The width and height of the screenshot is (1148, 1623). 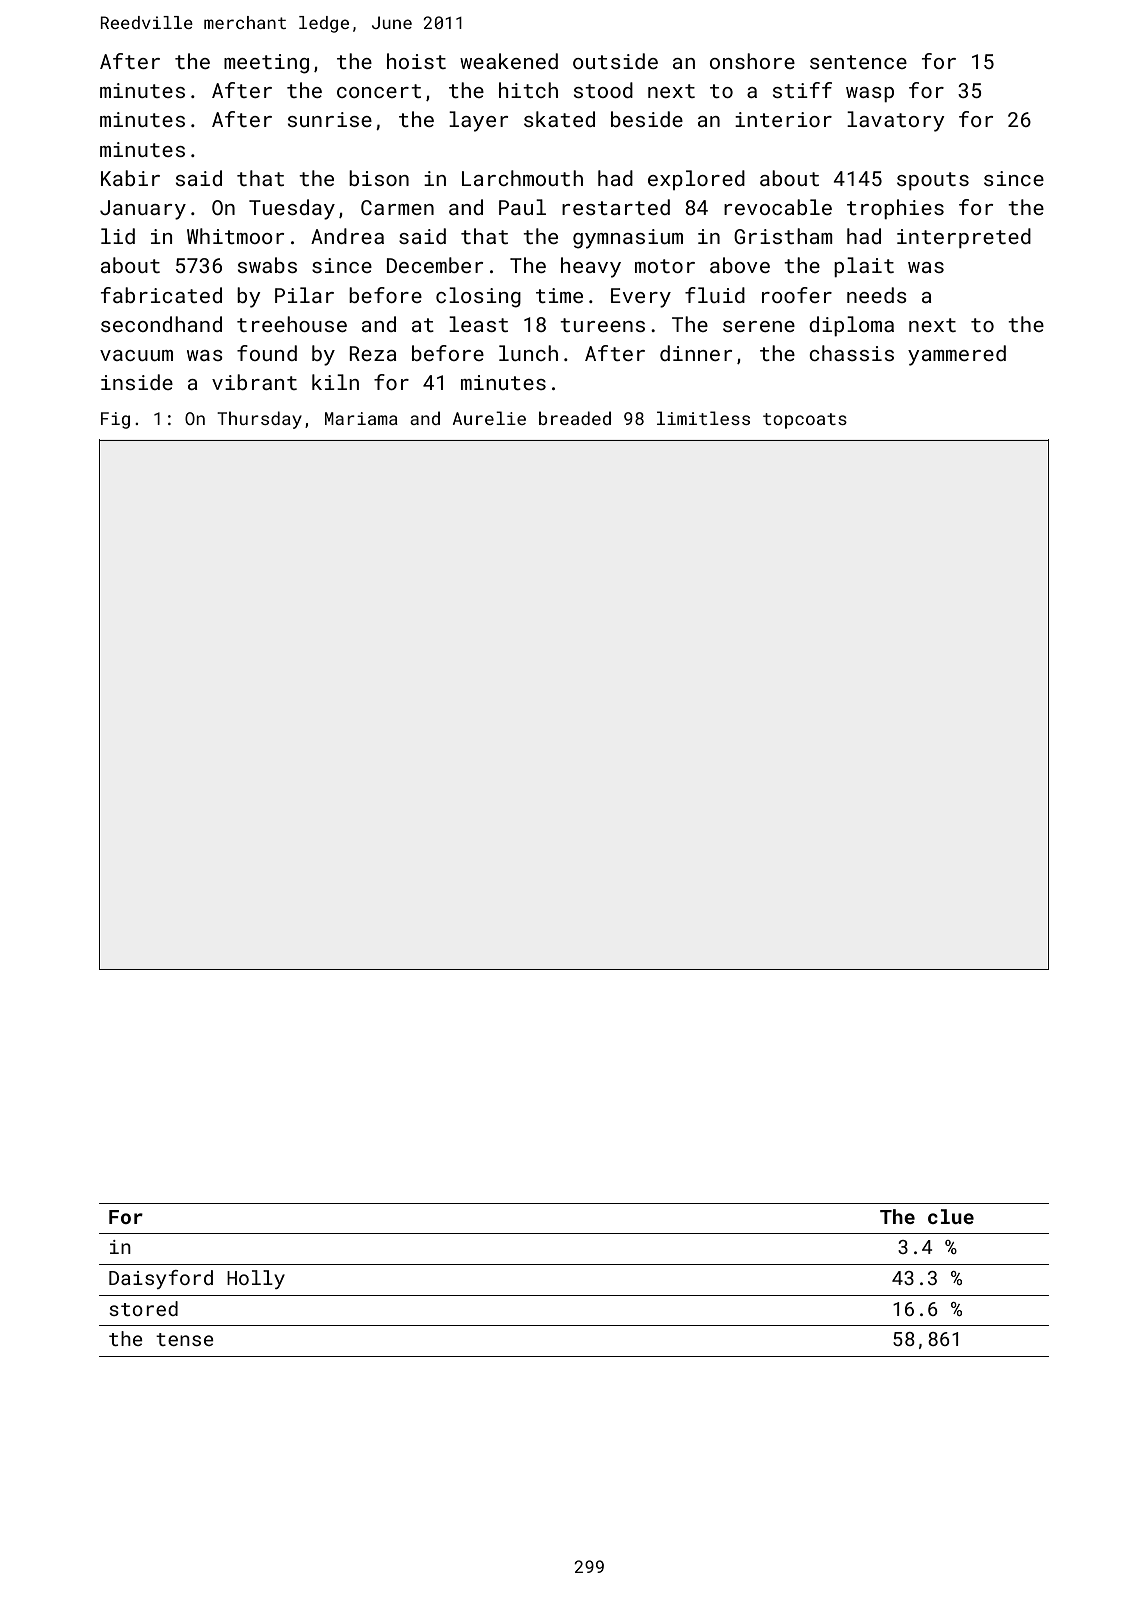 What do you see at coordinates (489, 418) in the screenshot?
I see `Aurelie` at bounding box center [489, 418].
